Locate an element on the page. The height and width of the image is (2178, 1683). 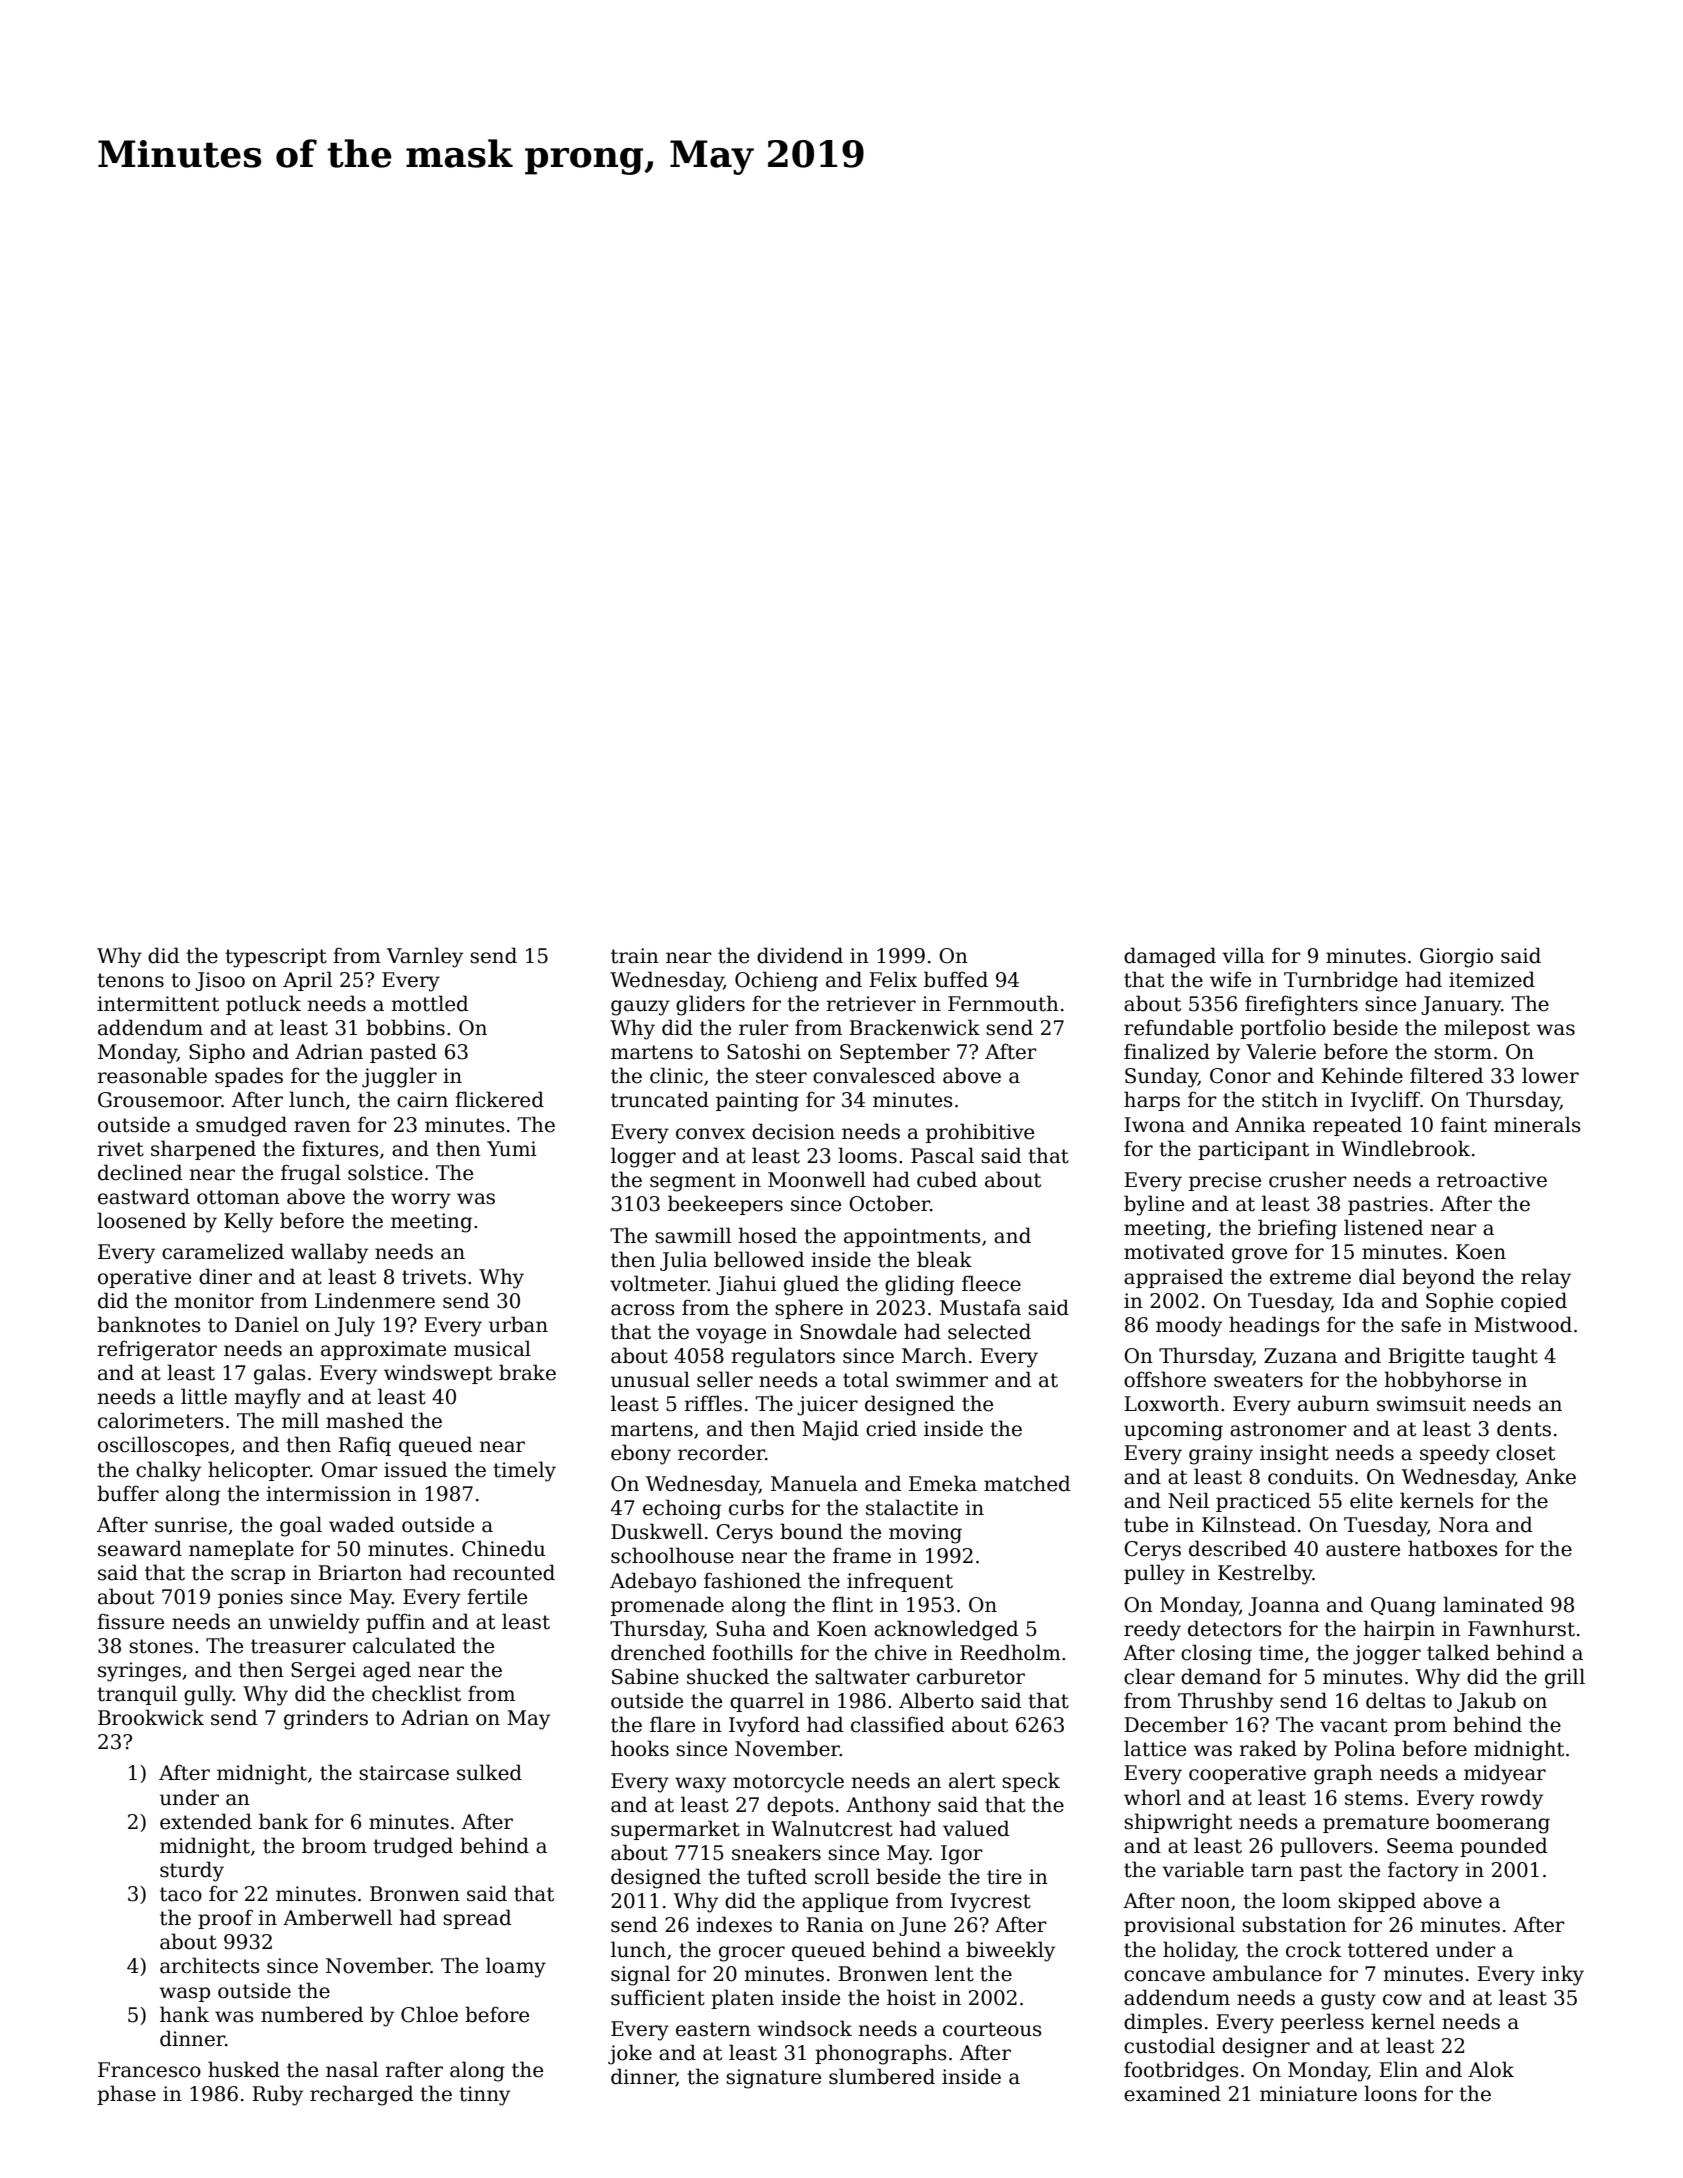
speck is located at coordinates (1031, 1782).
